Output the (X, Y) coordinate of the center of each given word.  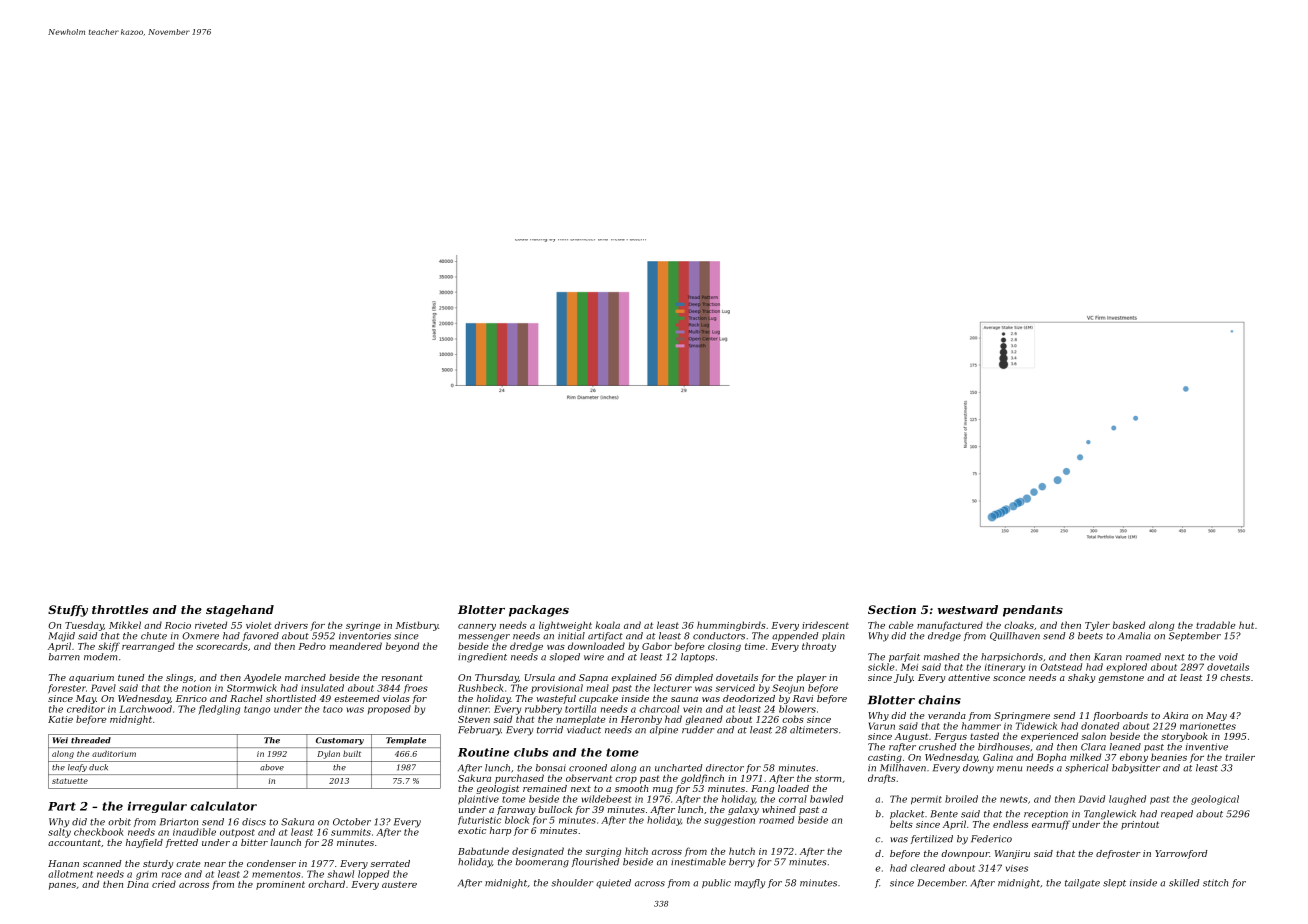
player (812, 678)
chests (1235, 677)
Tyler (1097, 626)
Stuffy (68, 611)
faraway (516, 810)
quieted (613, 883)
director (725, 768)
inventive (1207, 747)
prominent (280, 885)
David (1091, 799)
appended (795, 636)
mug (663, 790)
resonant (402, 678)
